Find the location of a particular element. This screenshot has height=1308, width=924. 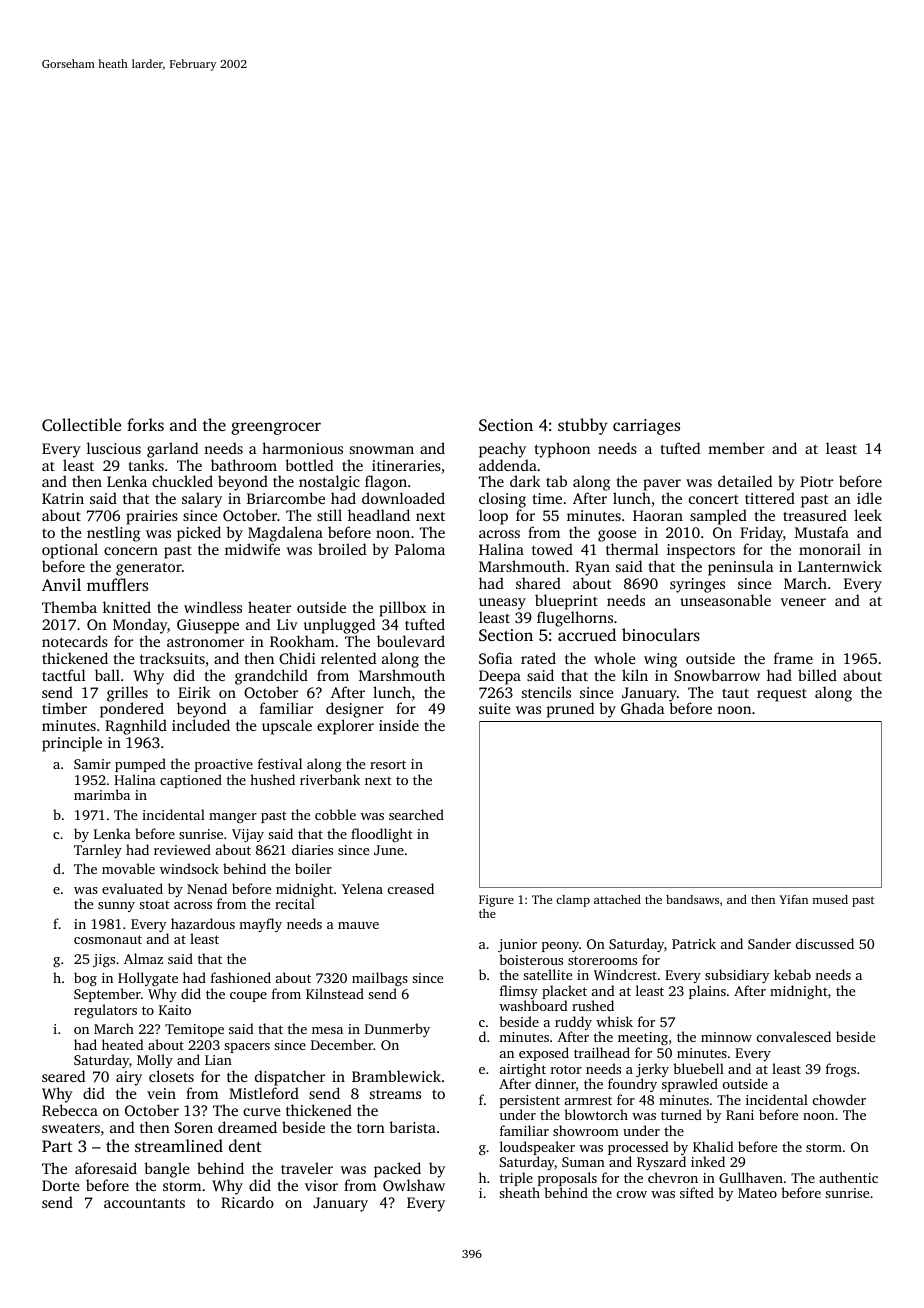

veneer is located at coordinates (803, 602).
